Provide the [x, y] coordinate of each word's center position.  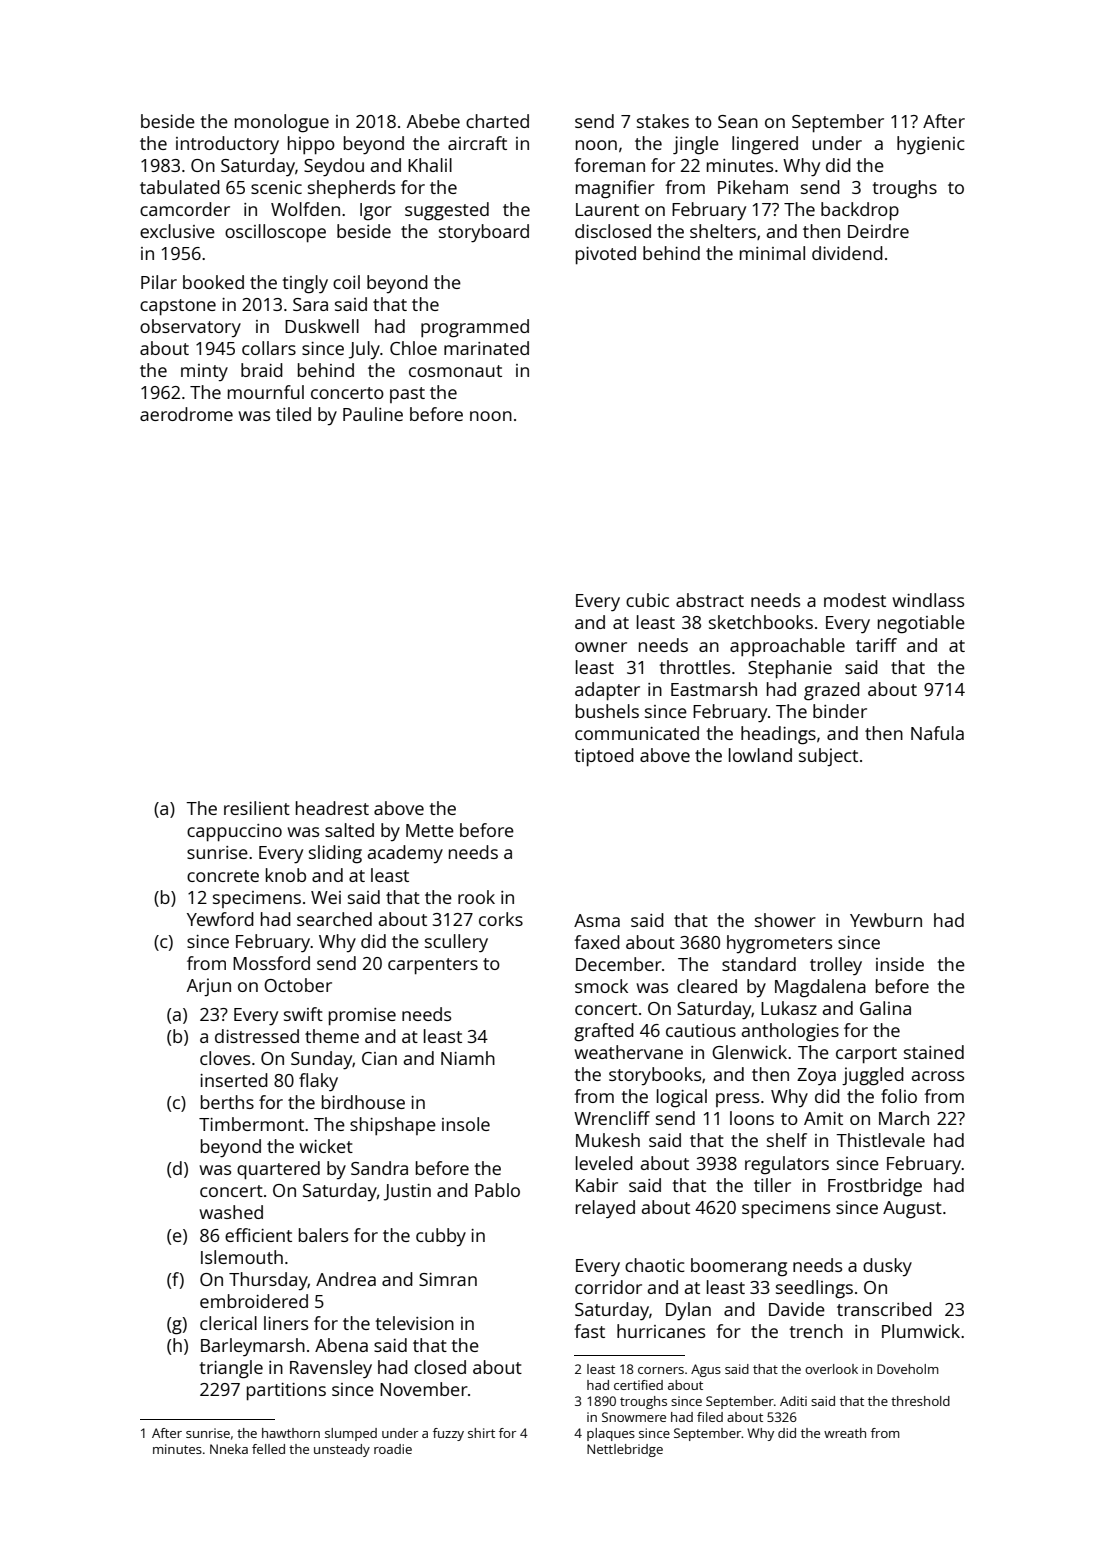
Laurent [607, 209]
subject [828, 757]
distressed [257, 1036]
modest [855, 600]
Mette [430, 830]
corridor [608, 1287]
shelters [723, 231]
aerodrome [186, 414]
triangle [231, 1369]
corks [501, 919]
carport [866, 1055]
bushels [607, 711]
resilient [257, 808]
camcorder [185, 209]
